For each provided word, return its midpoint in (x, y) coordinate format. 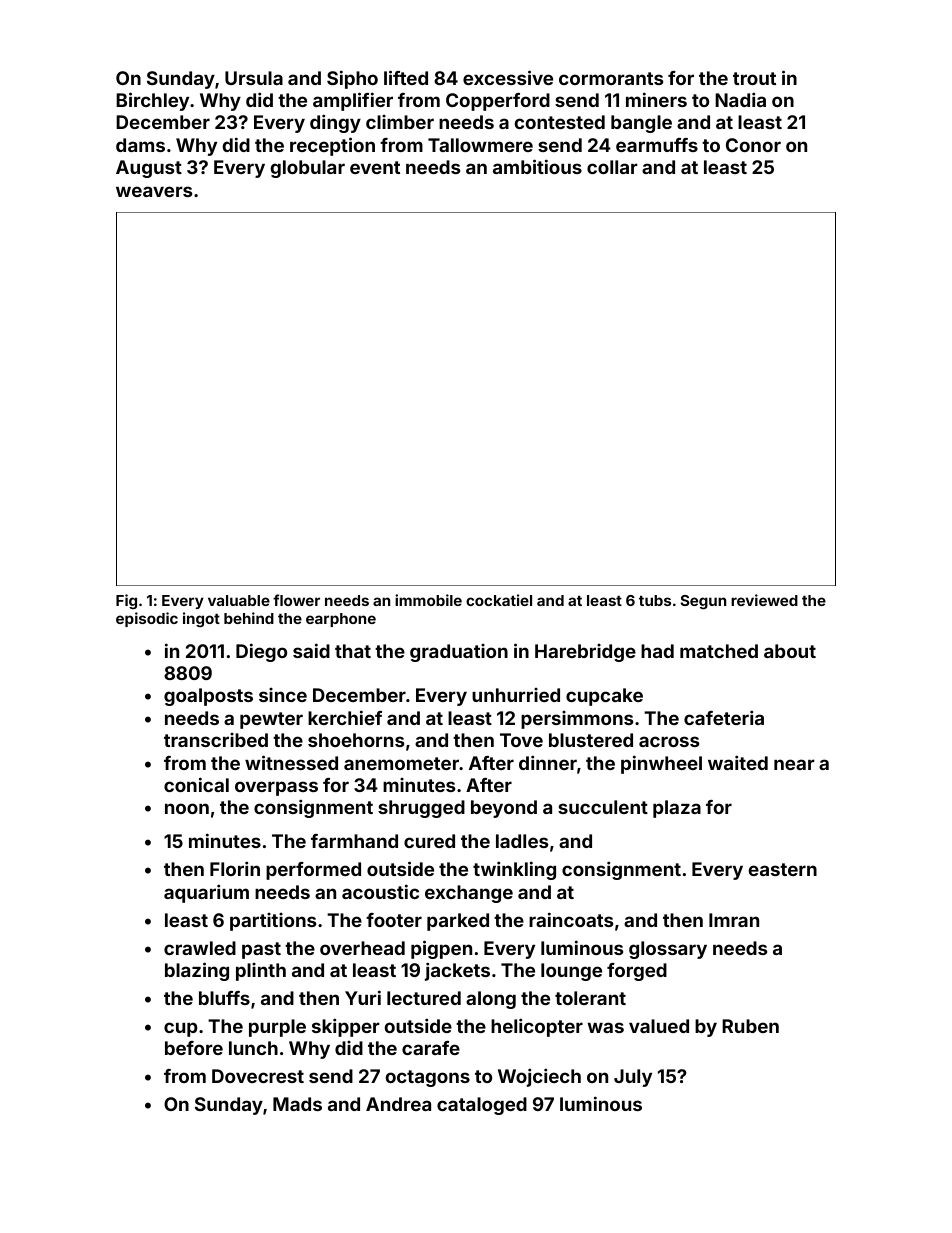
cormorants (611, 78)
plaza (677, 809)
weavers (154, 191)
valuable (239, 600)
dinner (548, 762)
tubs (655, 600)
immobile (428, 600)
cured (429, 841)
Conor (753, 145)
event (375, 167)
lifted (406, 77)
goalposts (208, 697)
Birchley (152, 101)
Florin (235, 868)
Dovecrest (258, 1076)
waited (738, 762)
